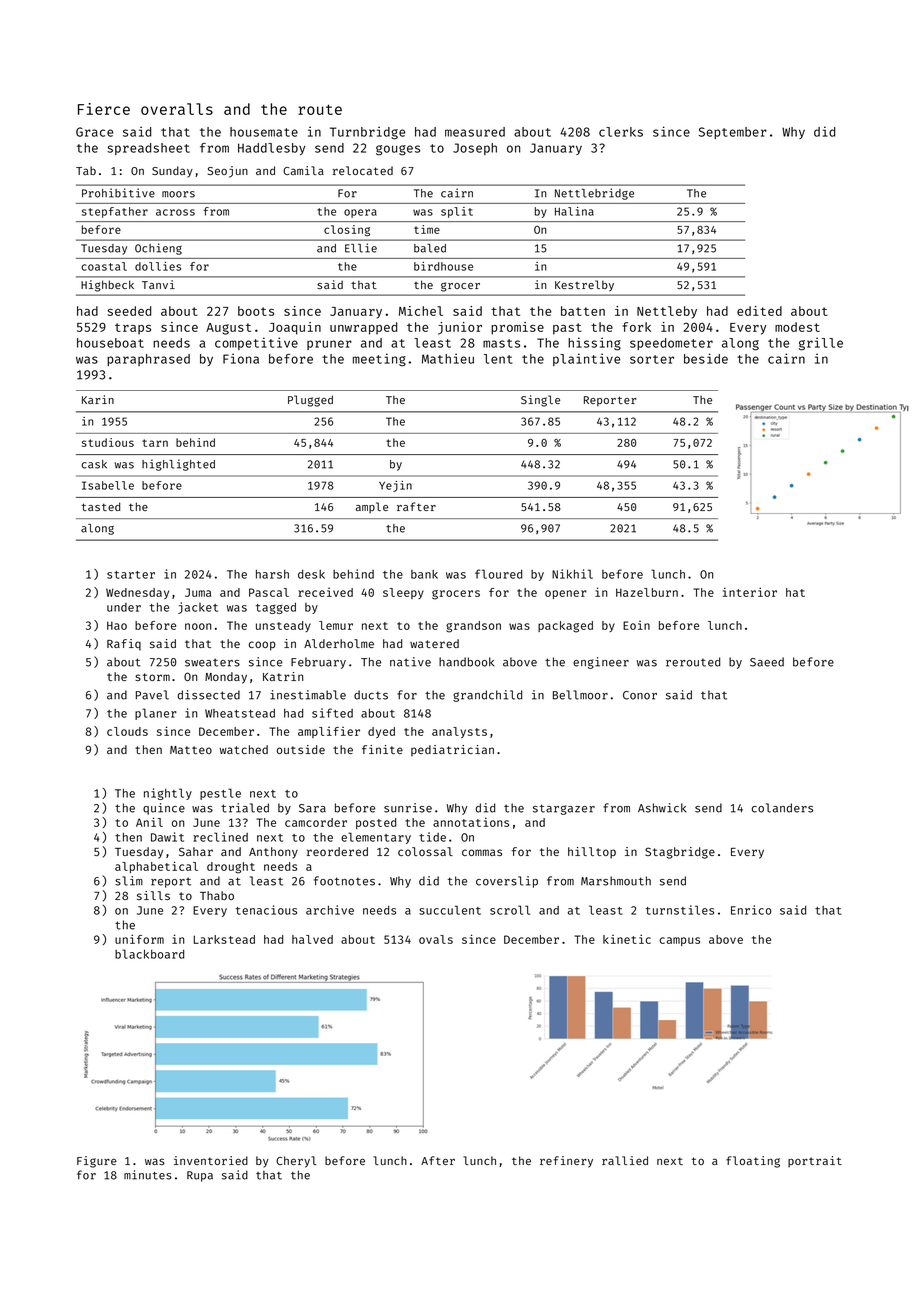 The image size is (924, 1308). I want to click on portrait, so click(815, 1162).
